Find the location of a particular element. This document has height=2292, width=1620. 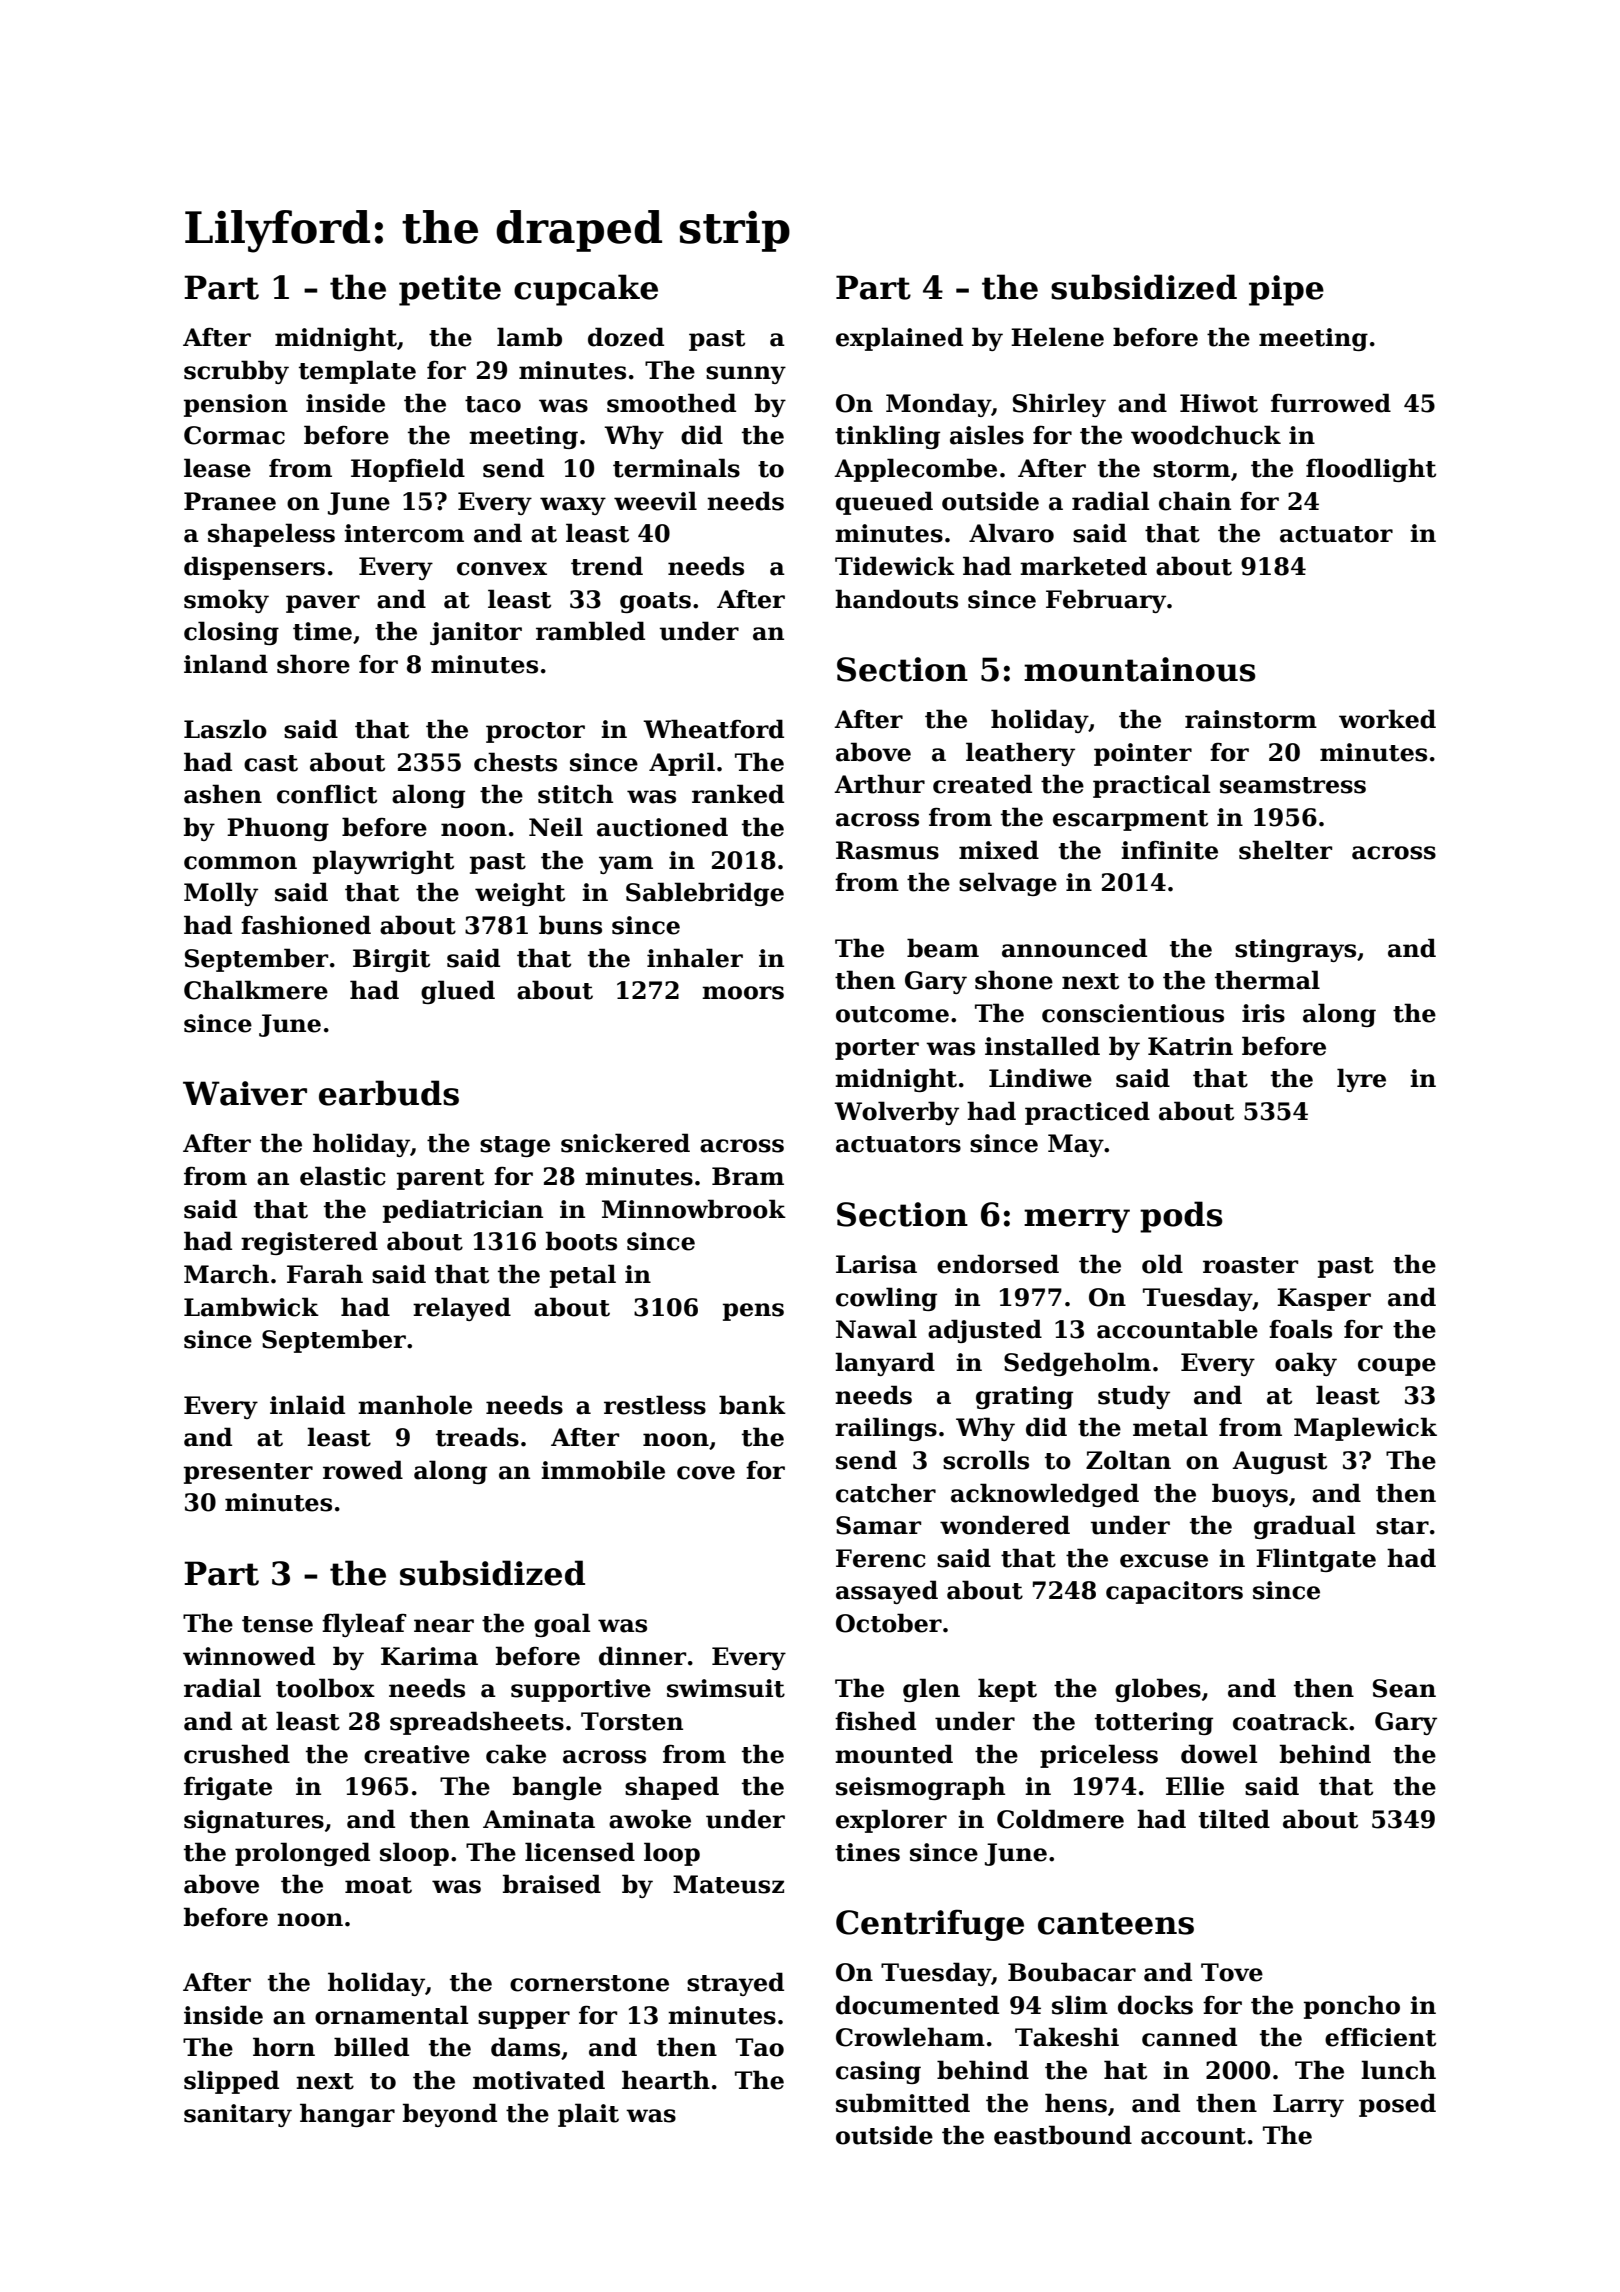

weight is located at coordinates (520, 894).
